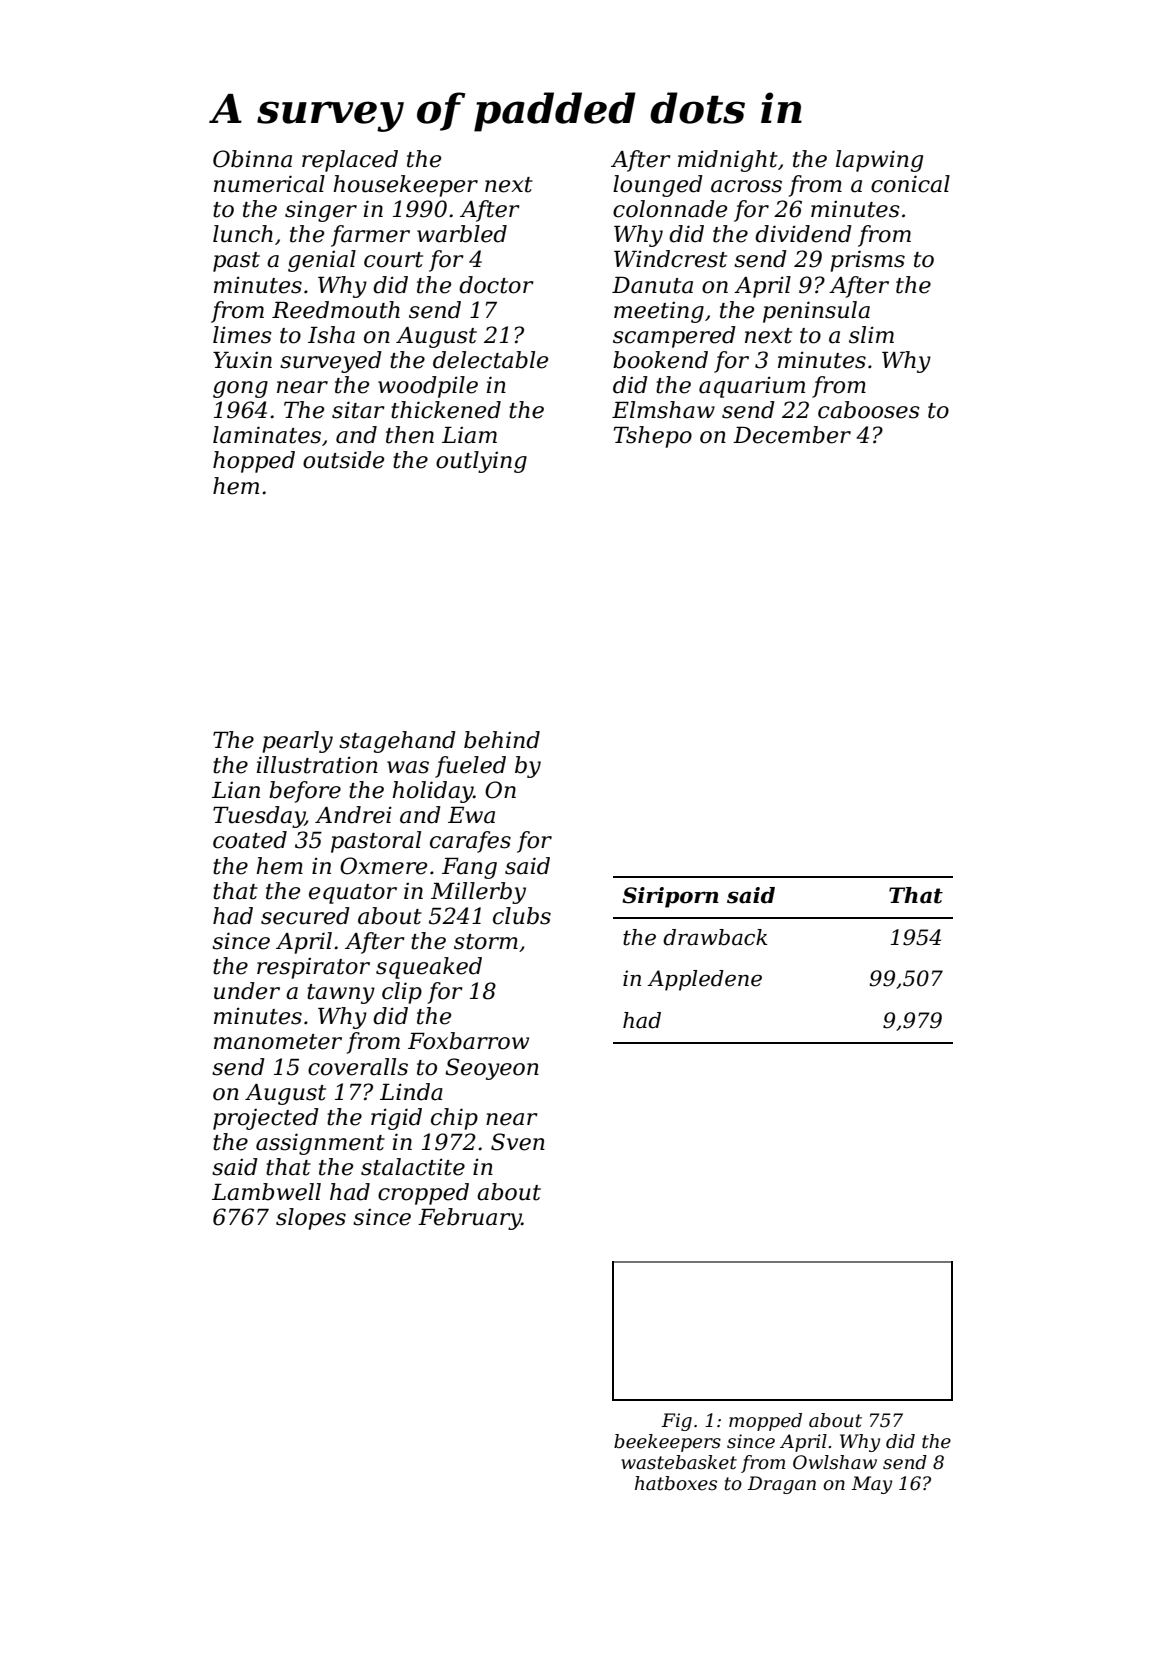  I want to click on hopped, so click(254, 462).
